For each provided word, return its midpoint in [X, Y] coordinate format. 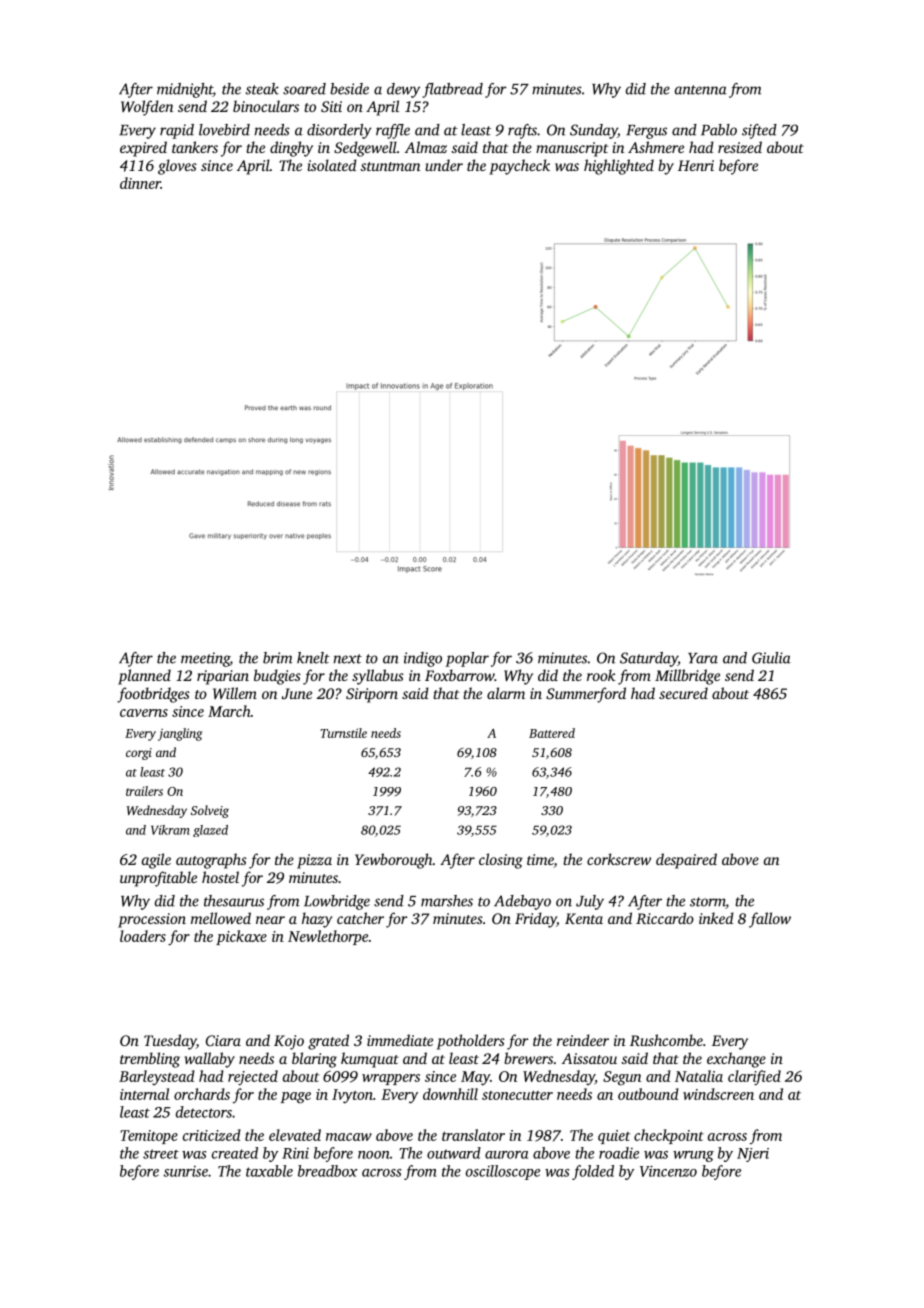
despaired [686, 861]
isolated [332, 165]
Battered [552, 733]
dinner [140, 183]
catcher [360, 918]
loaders [143, 936]
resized [740, 147]
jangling [180, 734]
